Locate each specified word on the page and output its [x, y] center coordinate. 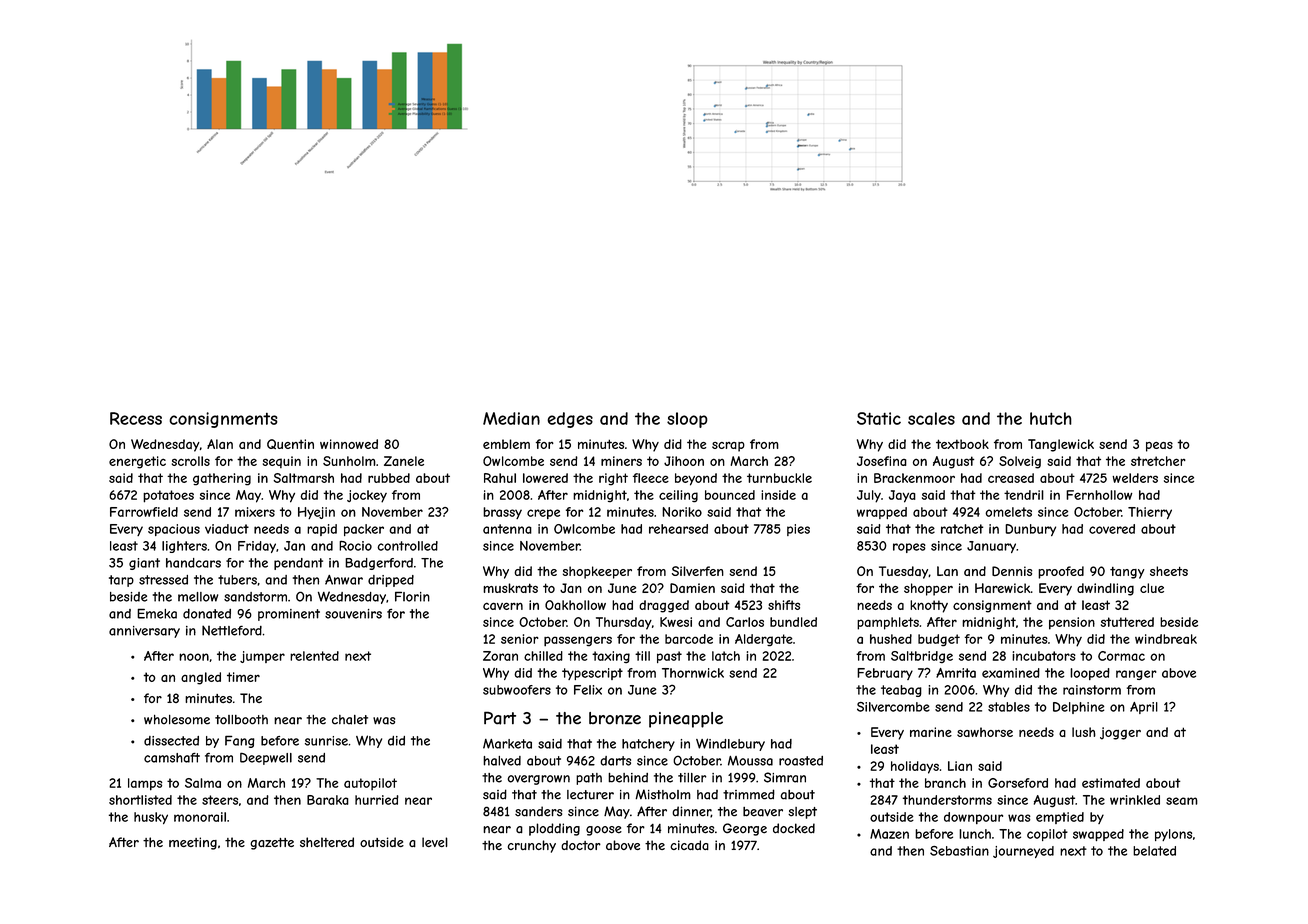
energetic [137, 462]
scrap [728, 447]
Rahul [500, 478]
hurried [377, 800]
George [745, 829]
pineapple [686, 720]
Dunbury [1030, 530]
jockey [367, 496]
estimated [1111, 783]
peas [1159, 447]
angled [201, 678]
